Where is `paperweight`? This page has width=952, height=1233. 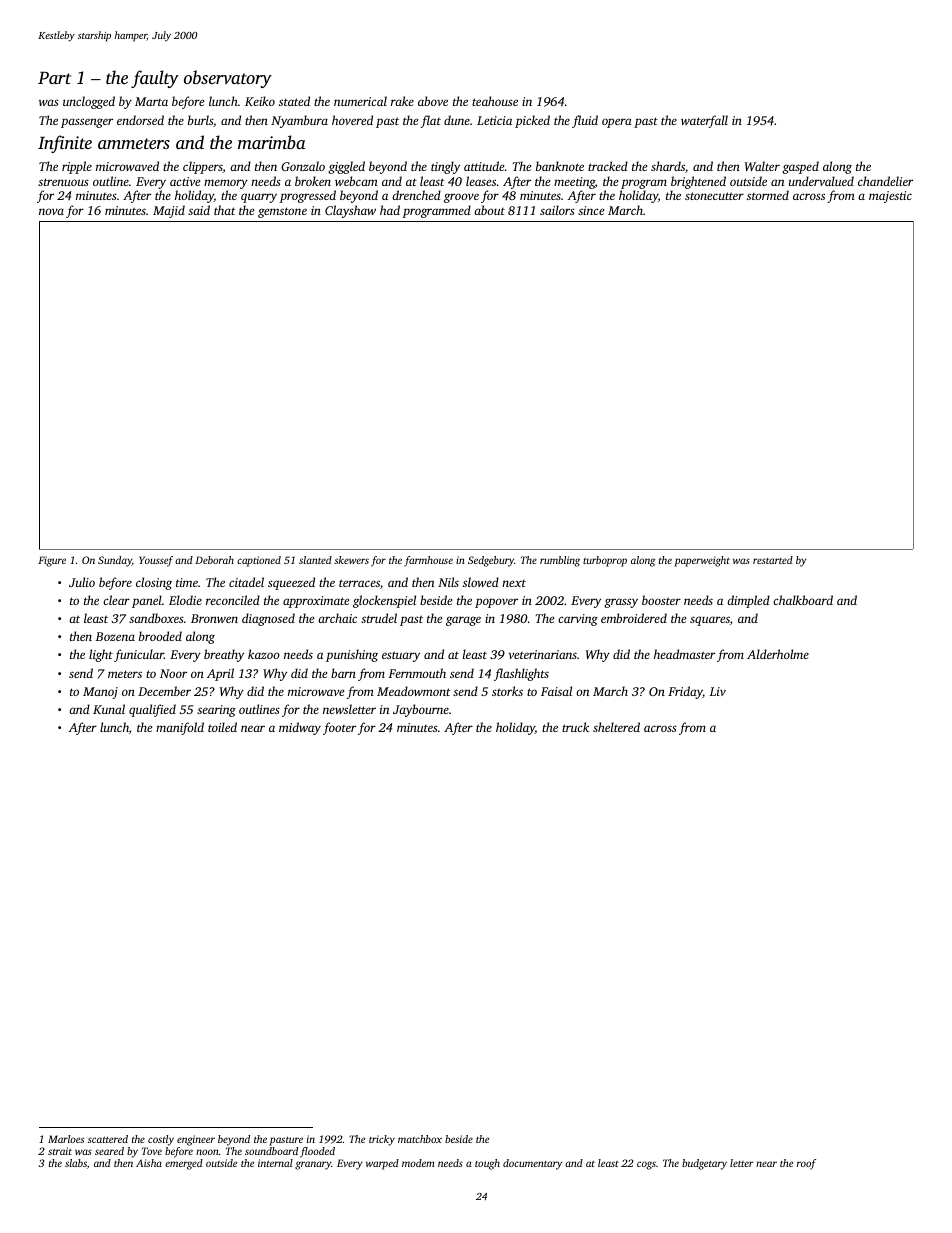
paperweight is located at coordinates (702, 561).
